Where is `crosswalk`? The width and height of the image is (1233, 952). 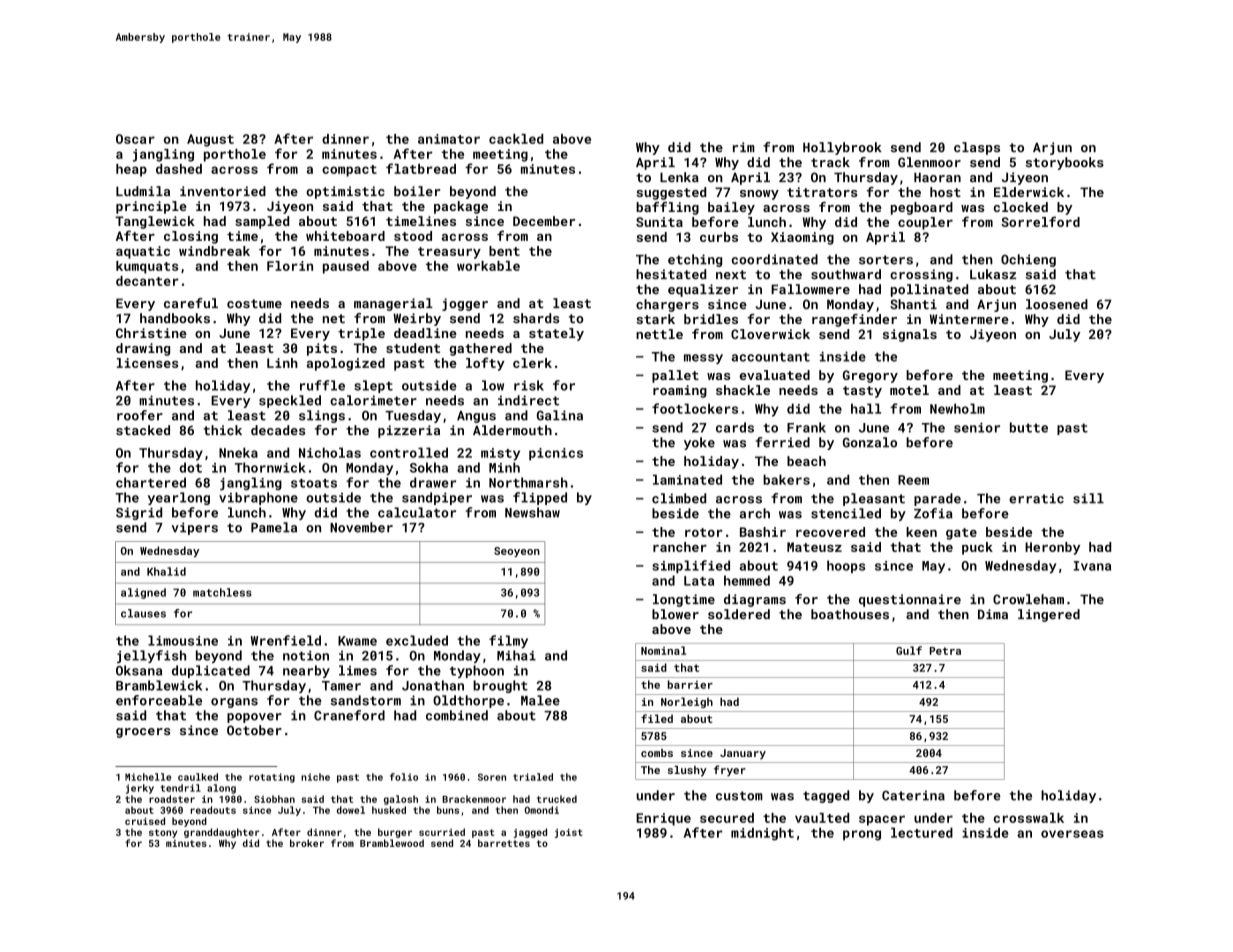
crosswalk is located at coordinates (1029, 818).
